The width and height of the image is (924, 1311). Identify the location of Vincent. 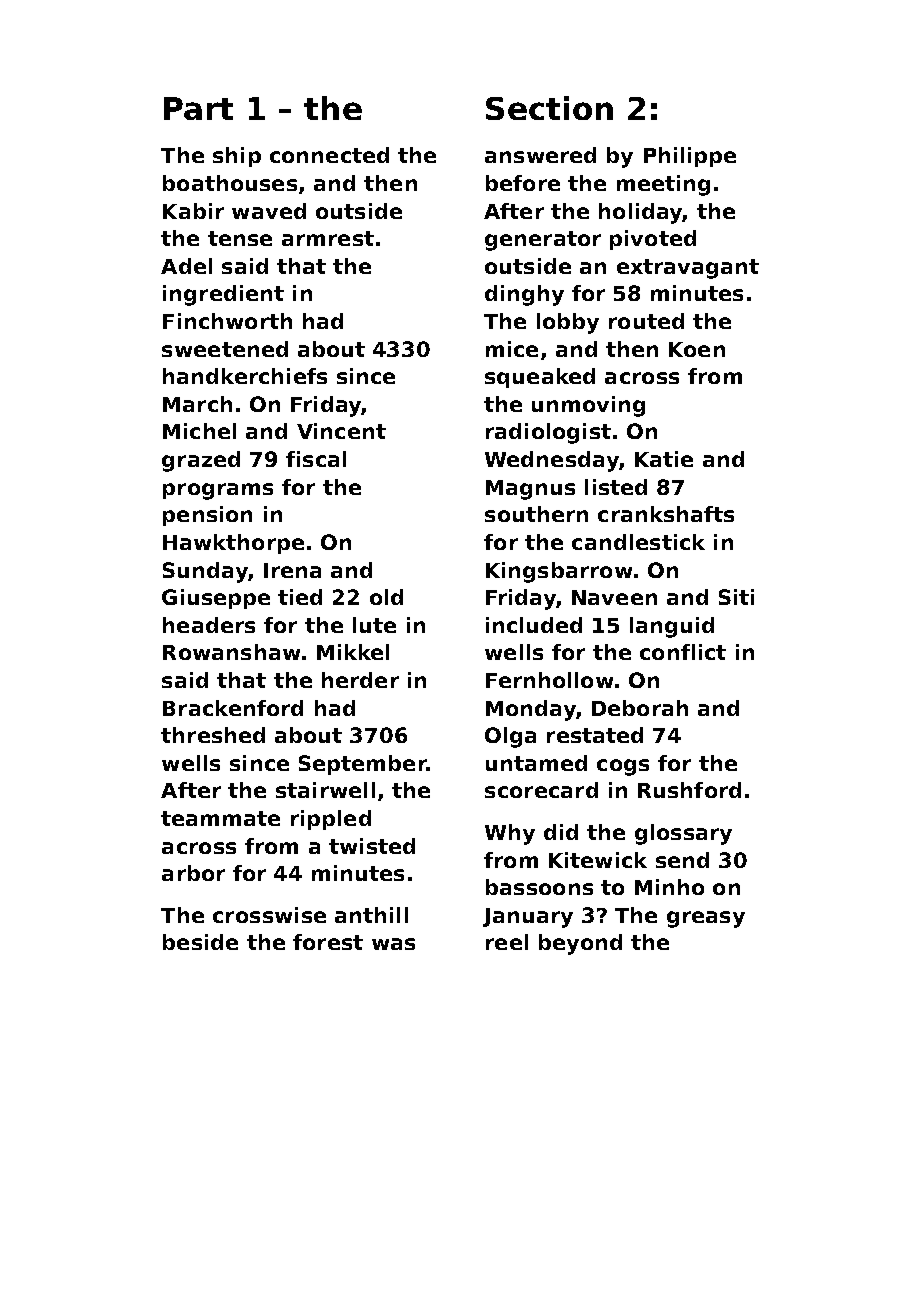
(341, 431).
